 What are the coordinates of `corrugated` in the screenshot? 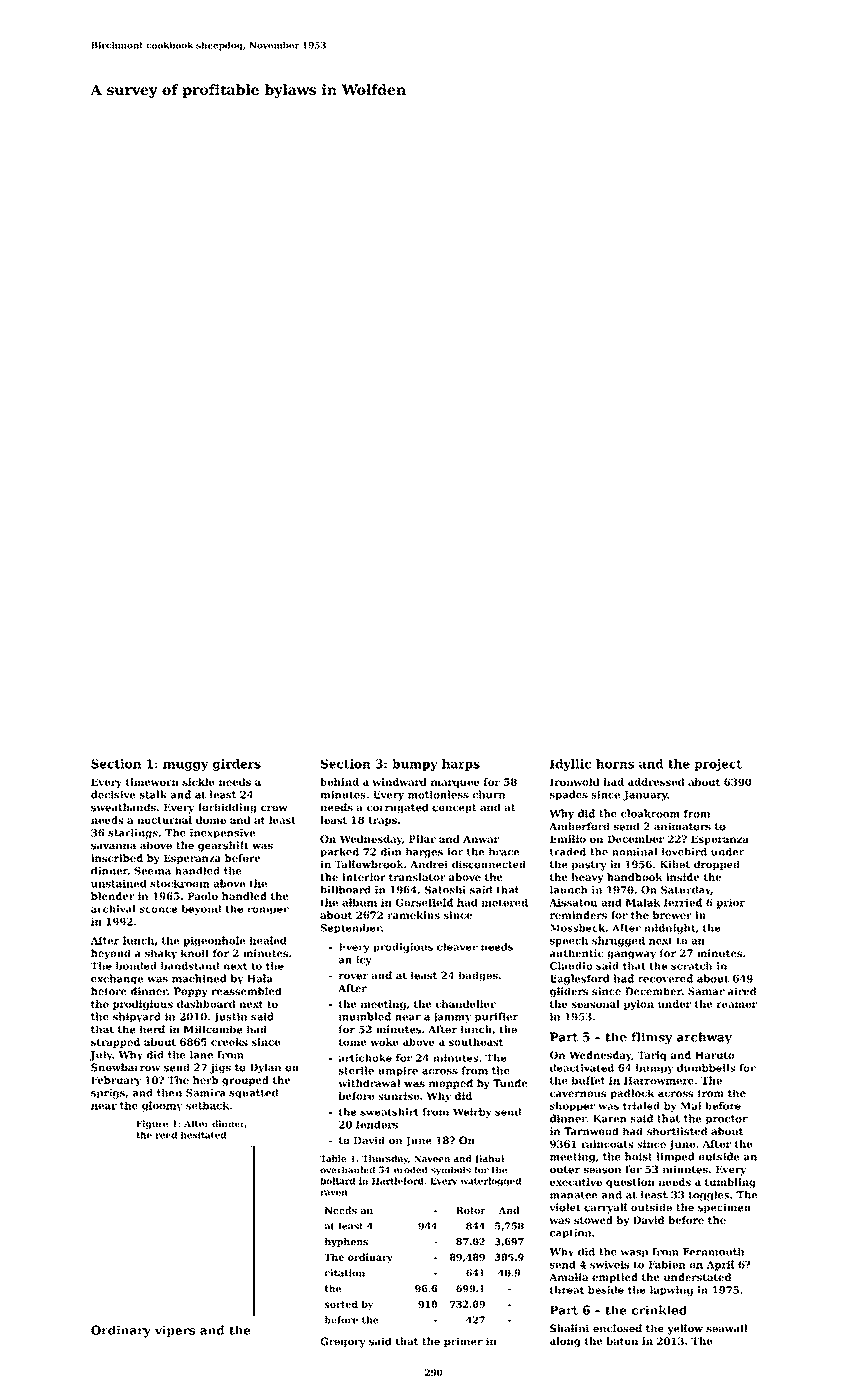 It's located at (398, 808).
